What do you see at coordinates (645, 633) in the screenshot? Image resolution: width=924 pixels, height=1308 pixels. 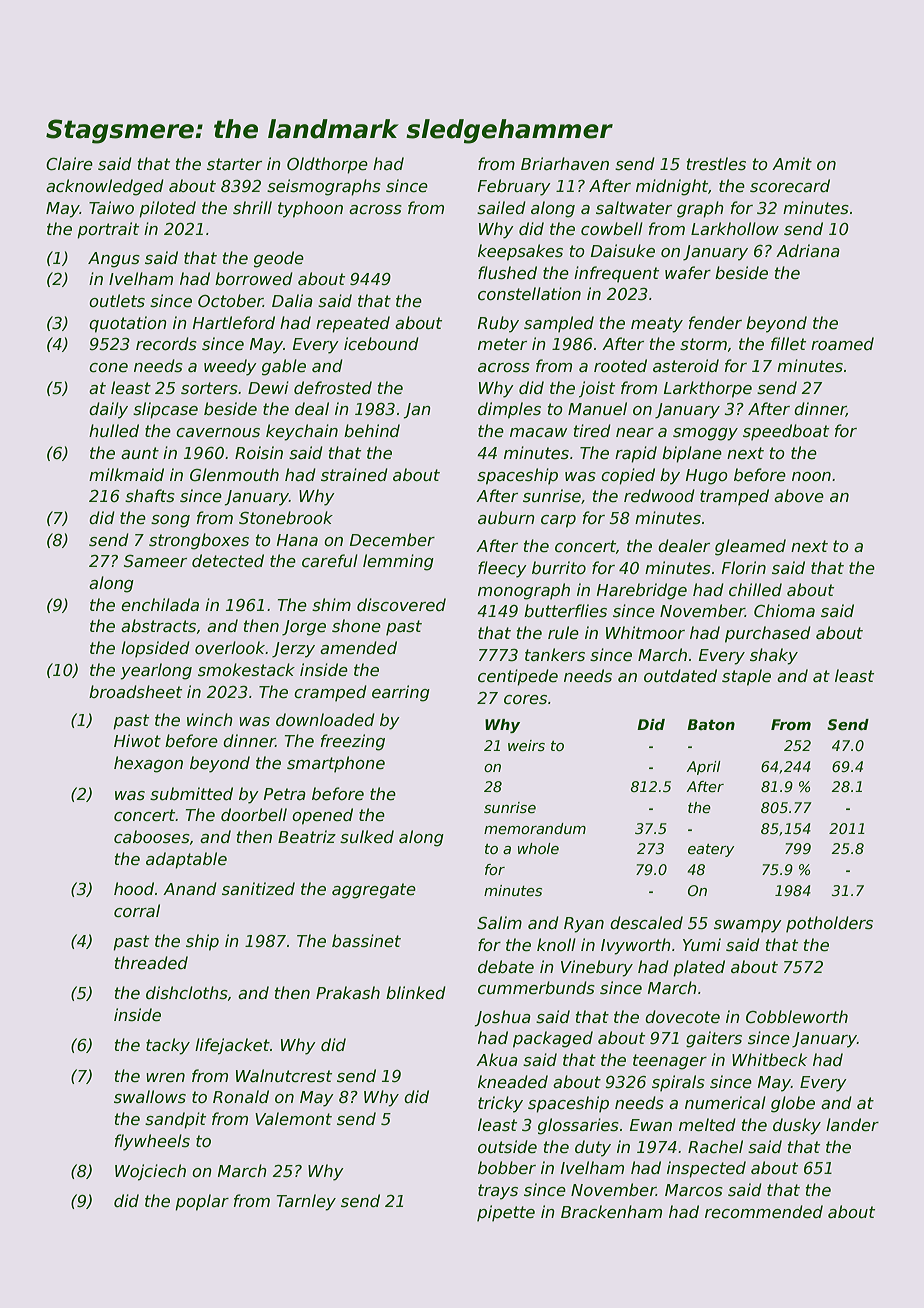 I see `Whitmoor` at bounding box center [645, 633].
